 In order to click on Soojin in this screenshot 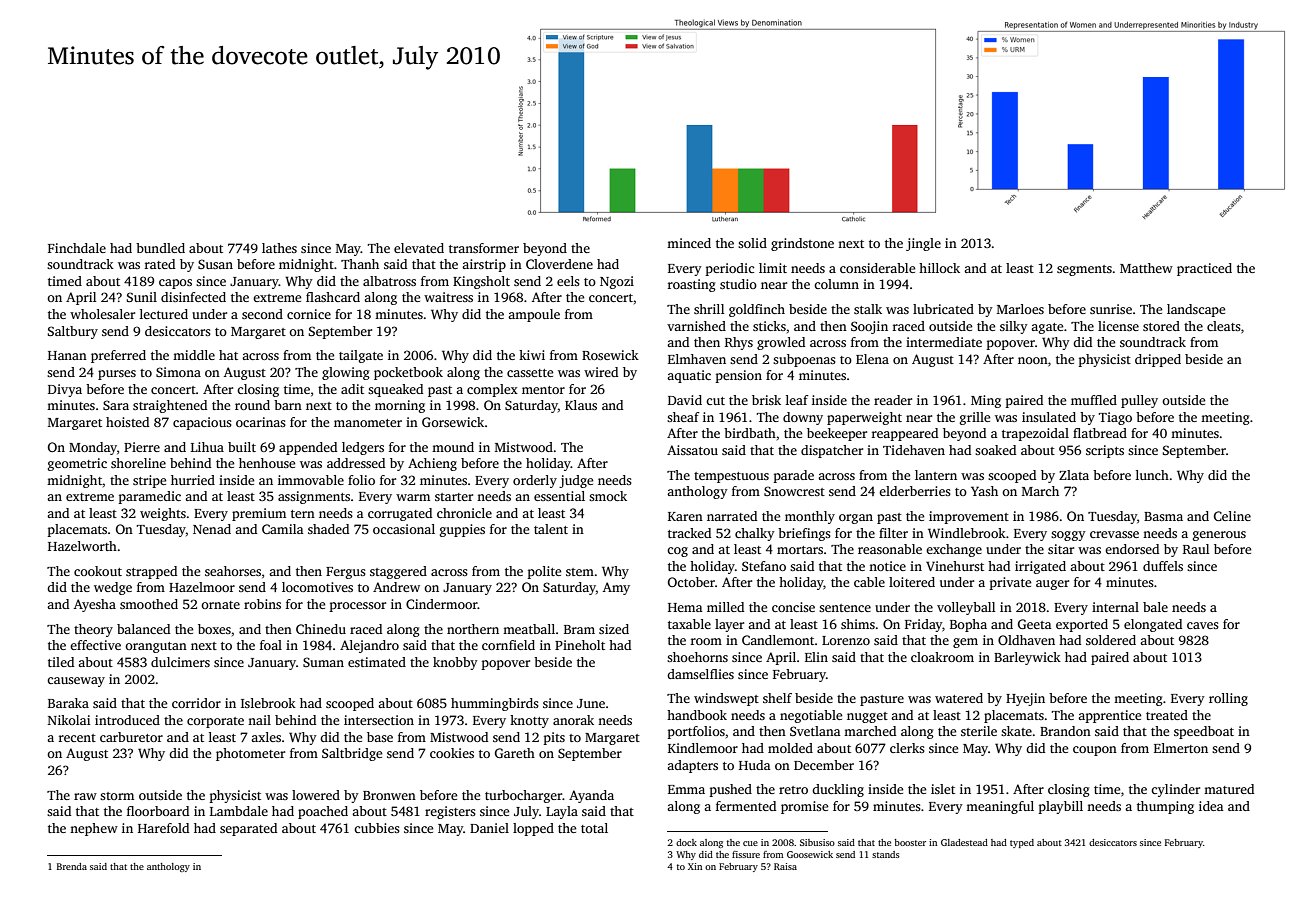, I will do `click(869, 327)`.
